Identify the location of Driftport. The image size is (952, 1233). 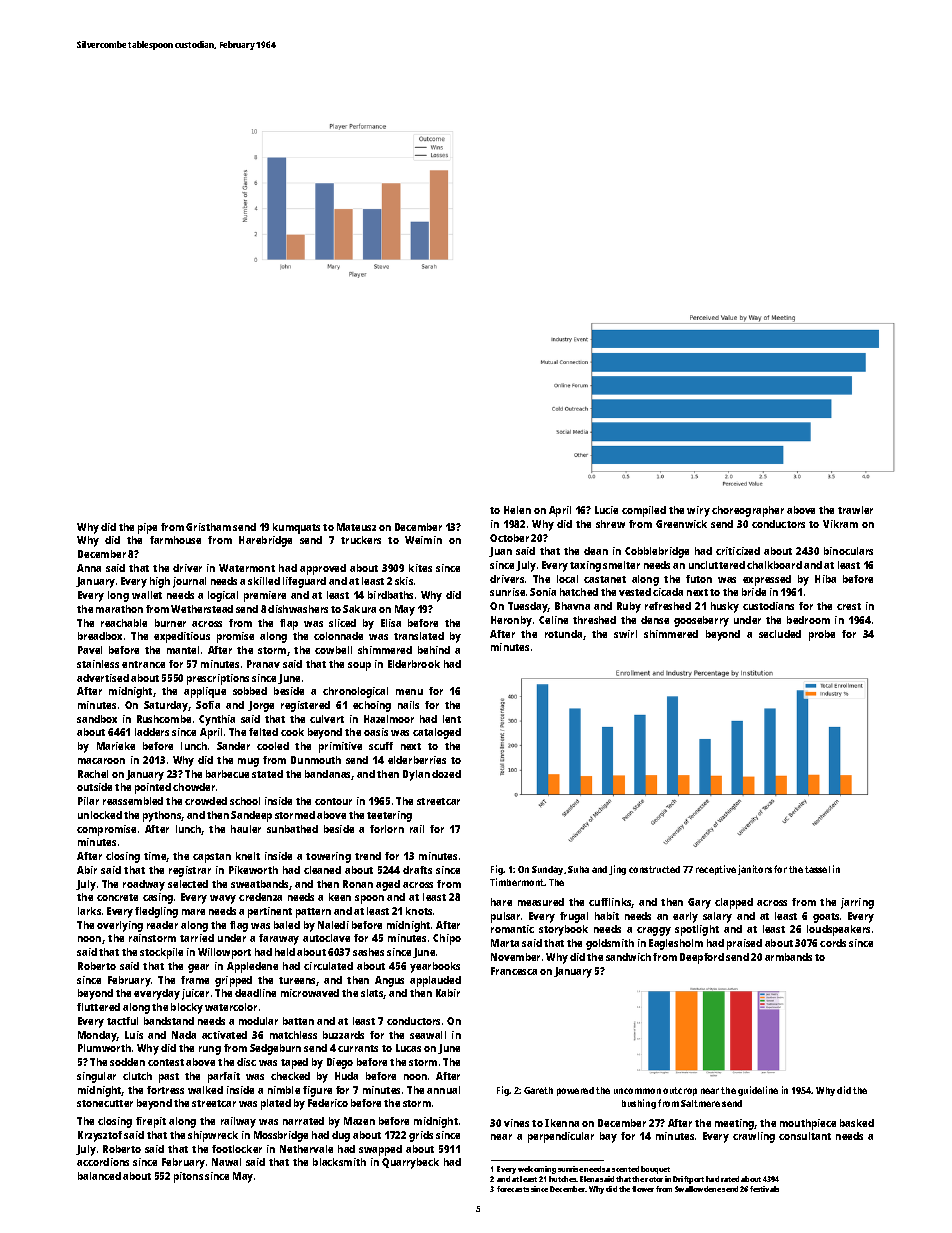
(688, 1180).
